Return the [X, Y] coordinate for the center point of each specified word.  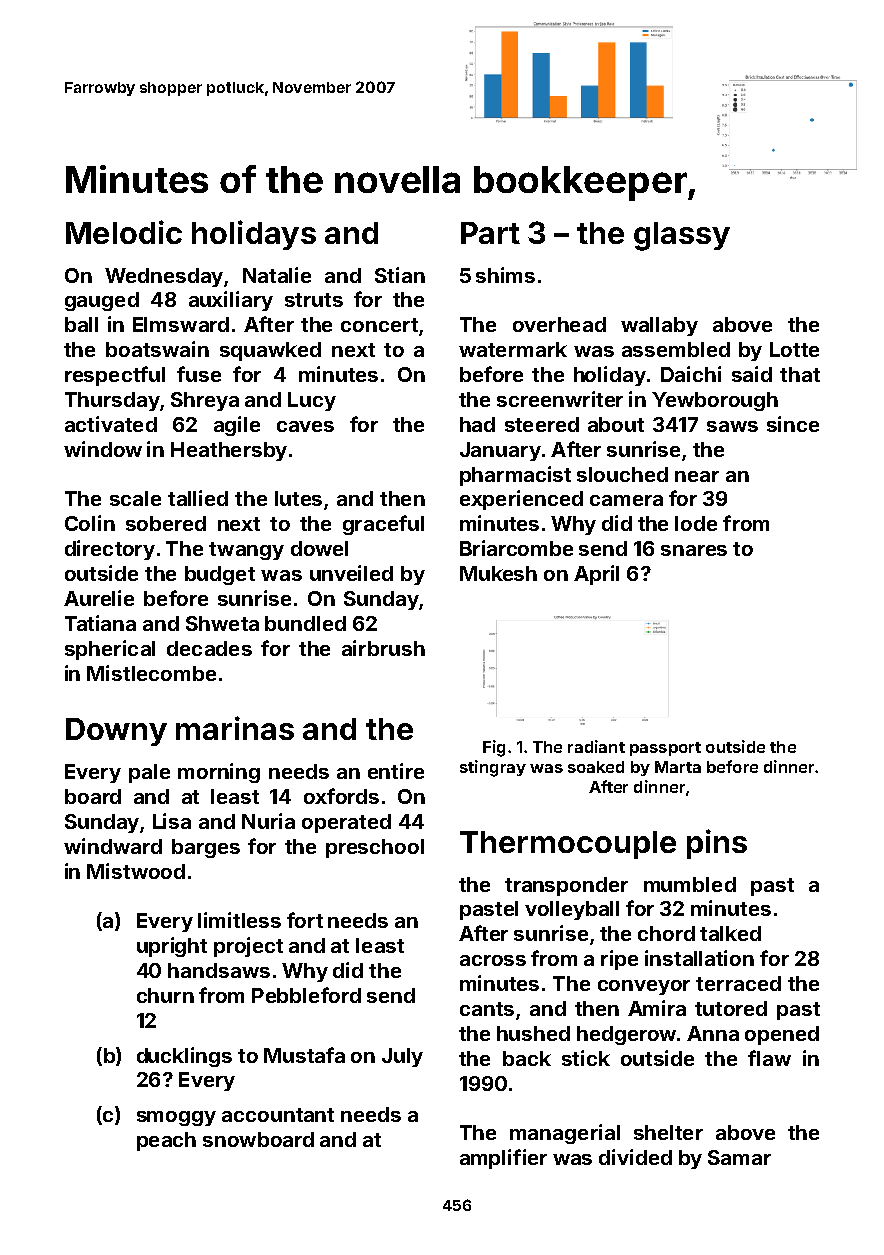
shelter [668, 1132]
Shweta [222, 623]
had [477, 424]
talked [730, 933]
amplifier [503, 1159]
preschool [375, 848]
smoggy [176, 1118]
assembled [676, 349]
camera [626, 500]
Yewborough [715, 401]
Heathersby [229, 451]
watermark [513, 349]
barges [206, 848]
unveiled [351, 573]
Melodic [124, 232]
